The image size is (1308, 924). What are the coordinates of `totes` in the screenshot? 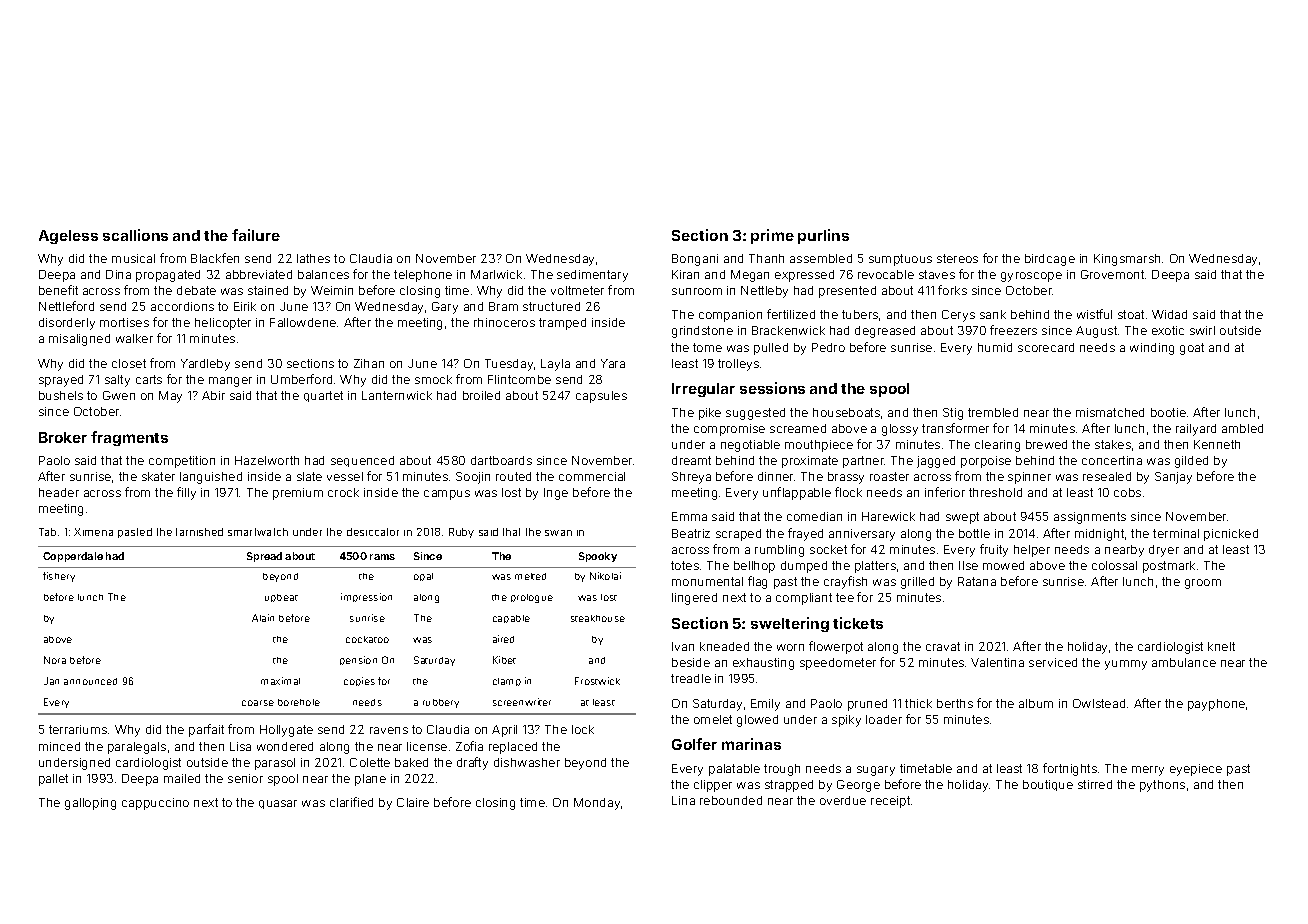 It's located at (685, 565).
